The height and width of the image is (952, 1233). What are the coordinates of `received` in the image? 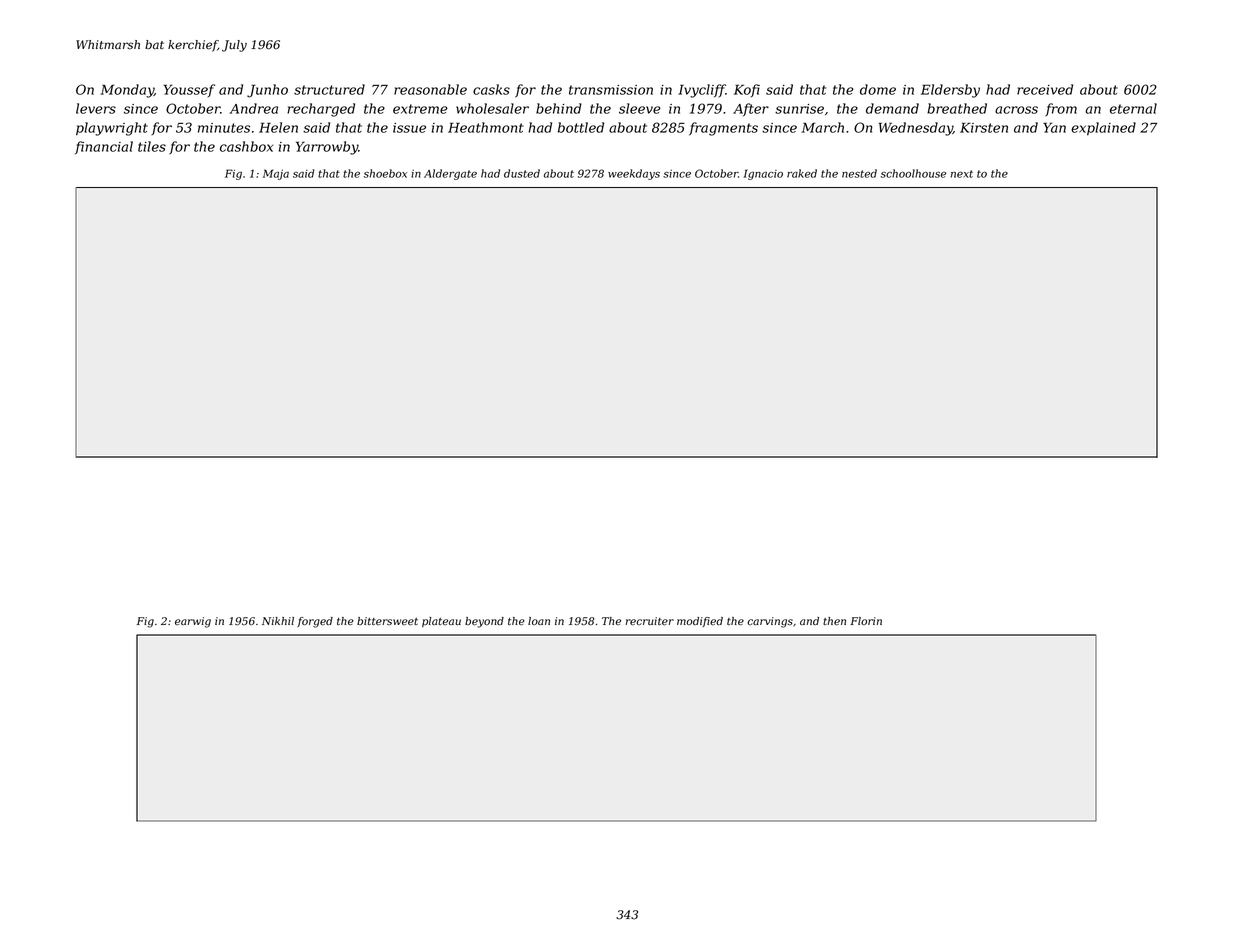 It's located at (1045, 89).
